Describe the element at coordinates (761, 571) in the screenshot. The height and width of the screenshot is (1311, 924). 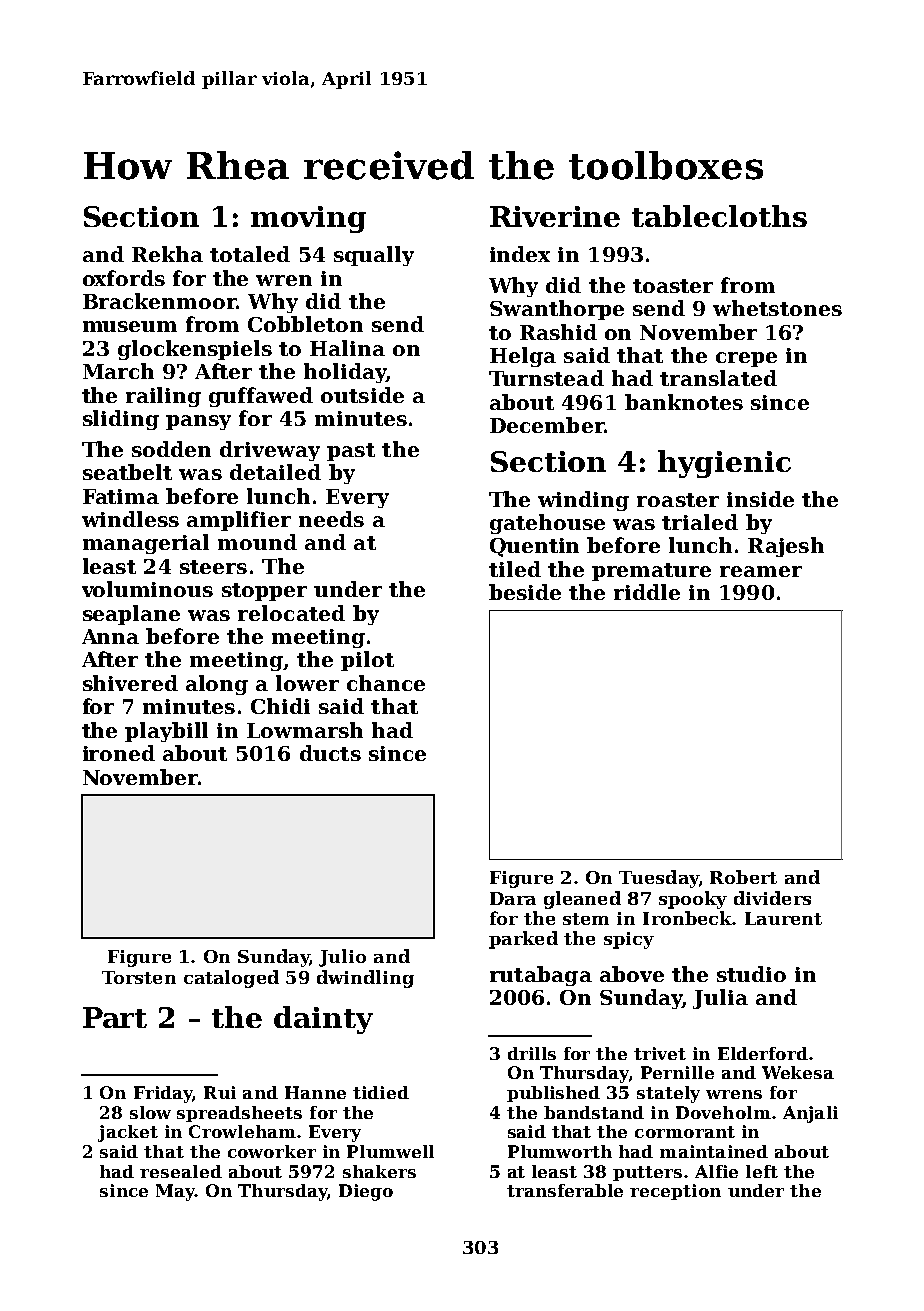
I see `reamer` at that location.
